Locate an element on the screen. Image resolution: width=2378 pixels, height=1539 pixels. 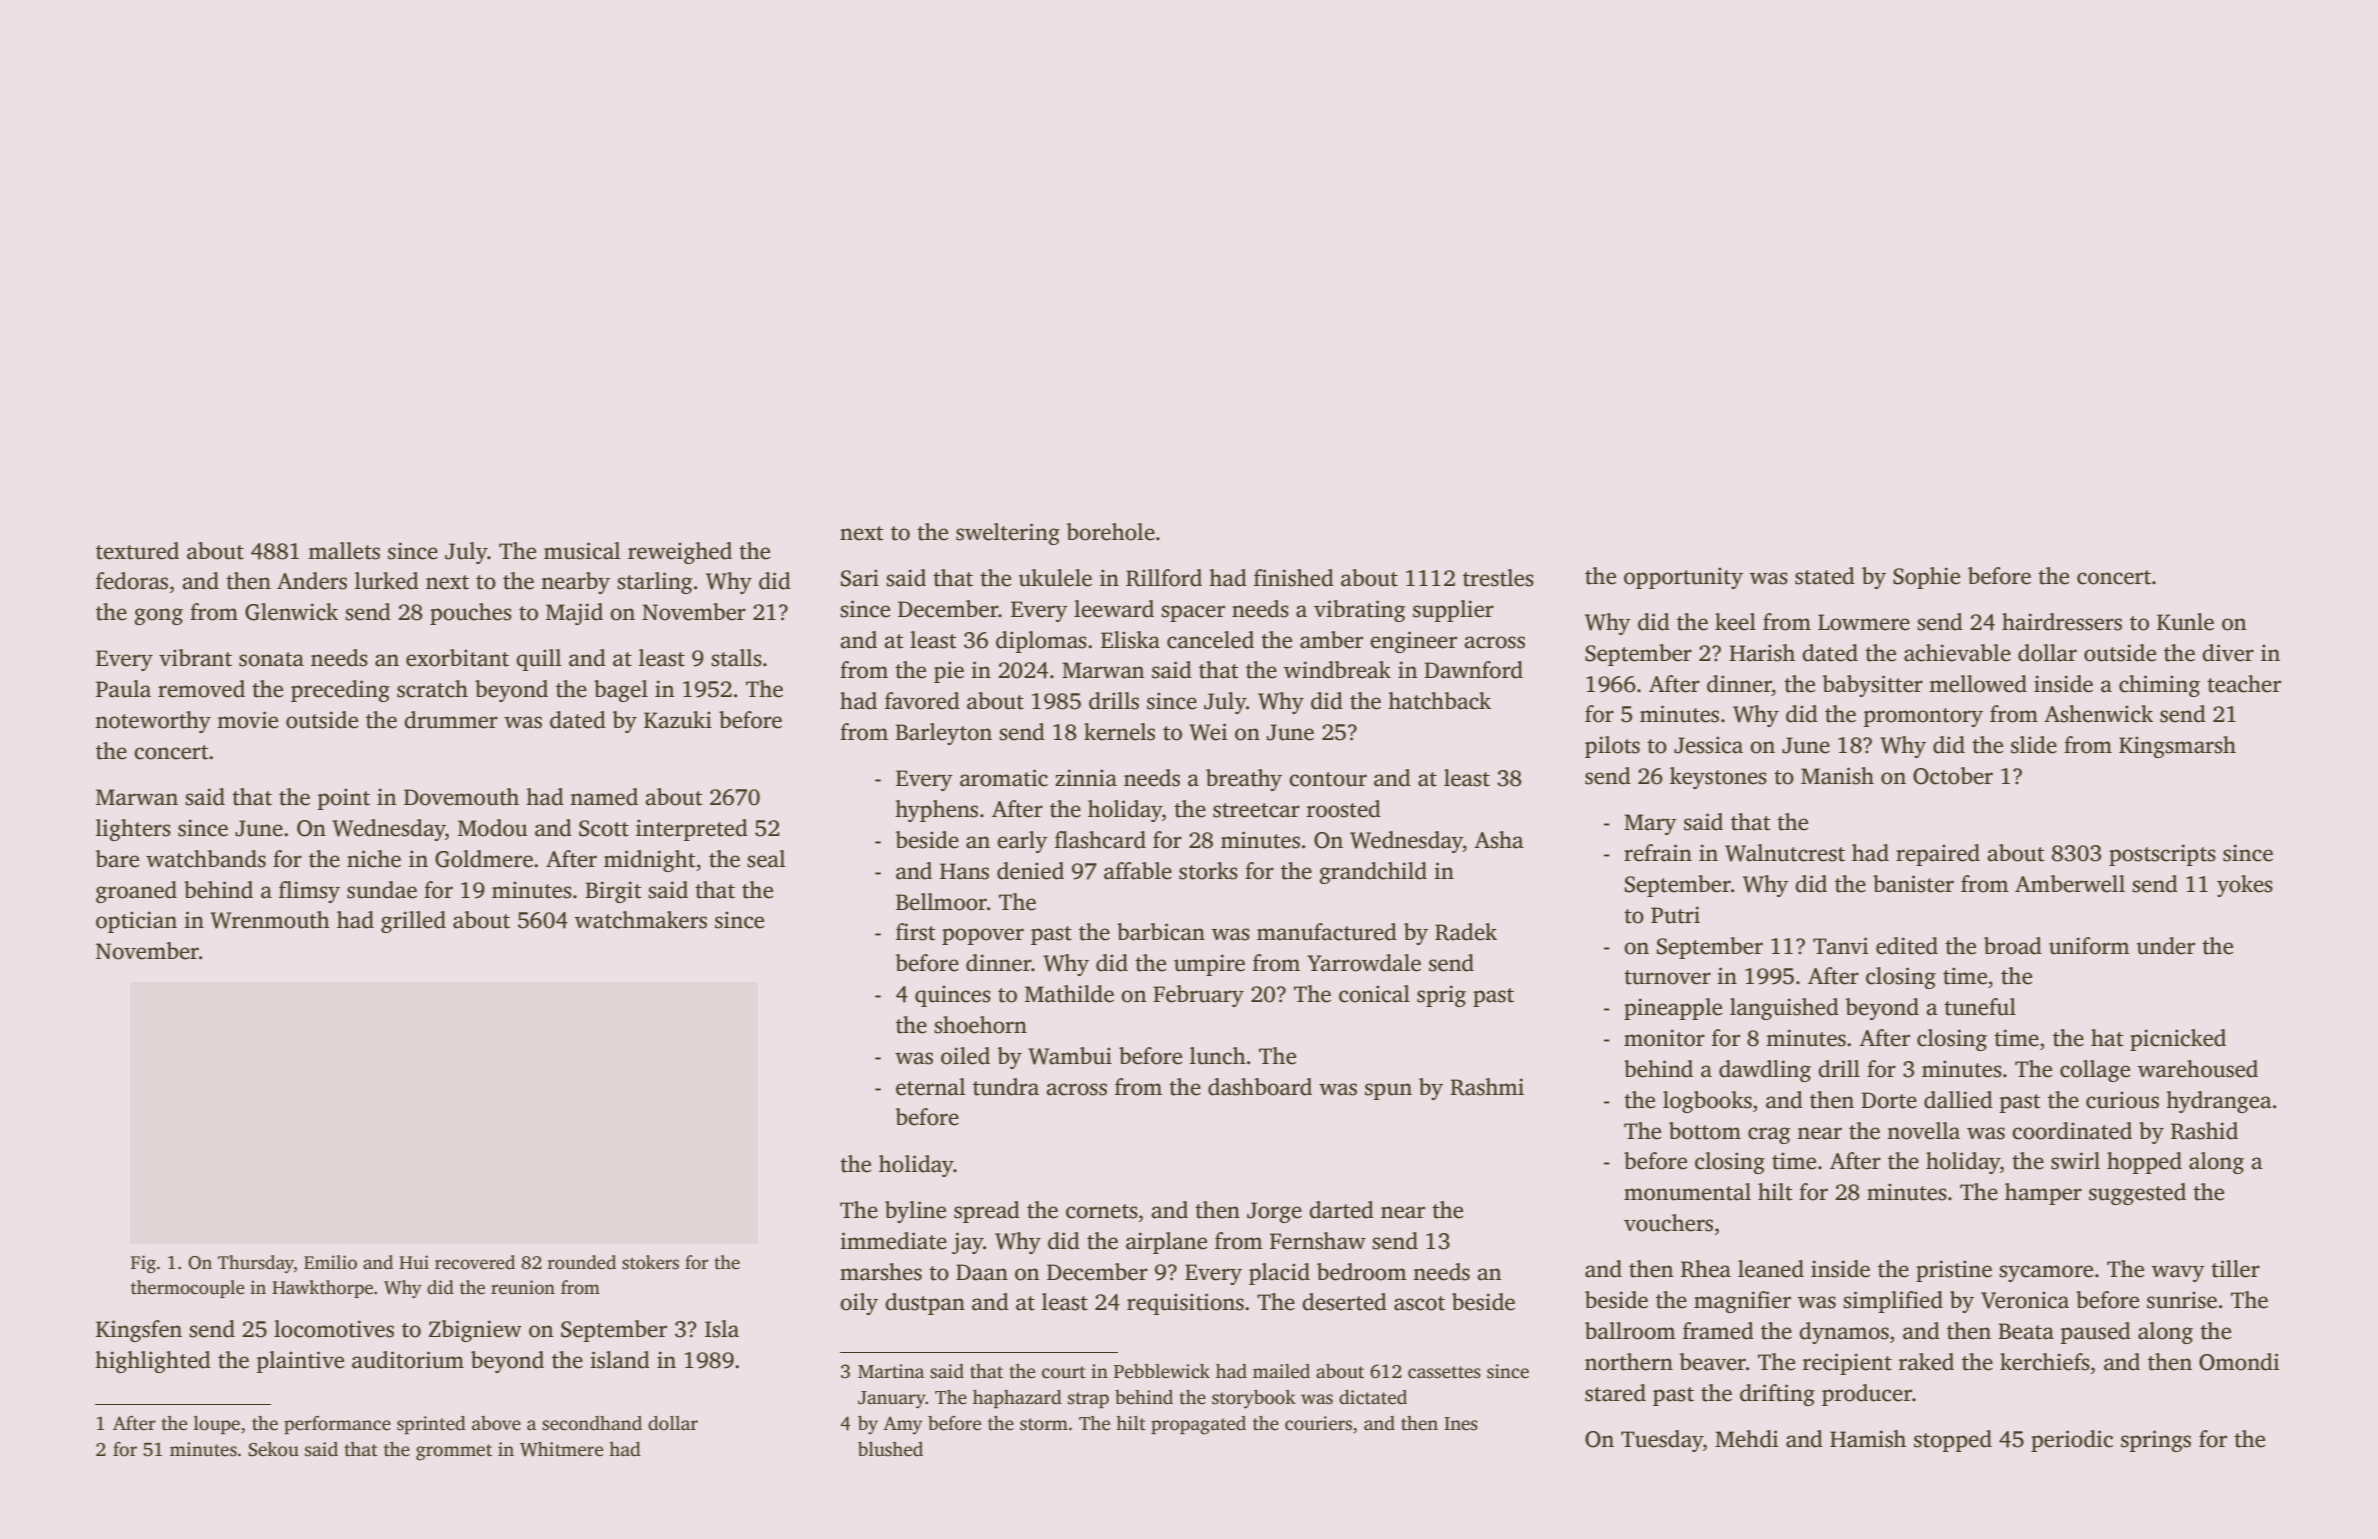
Fig is located at coordinates (143, 1264).
